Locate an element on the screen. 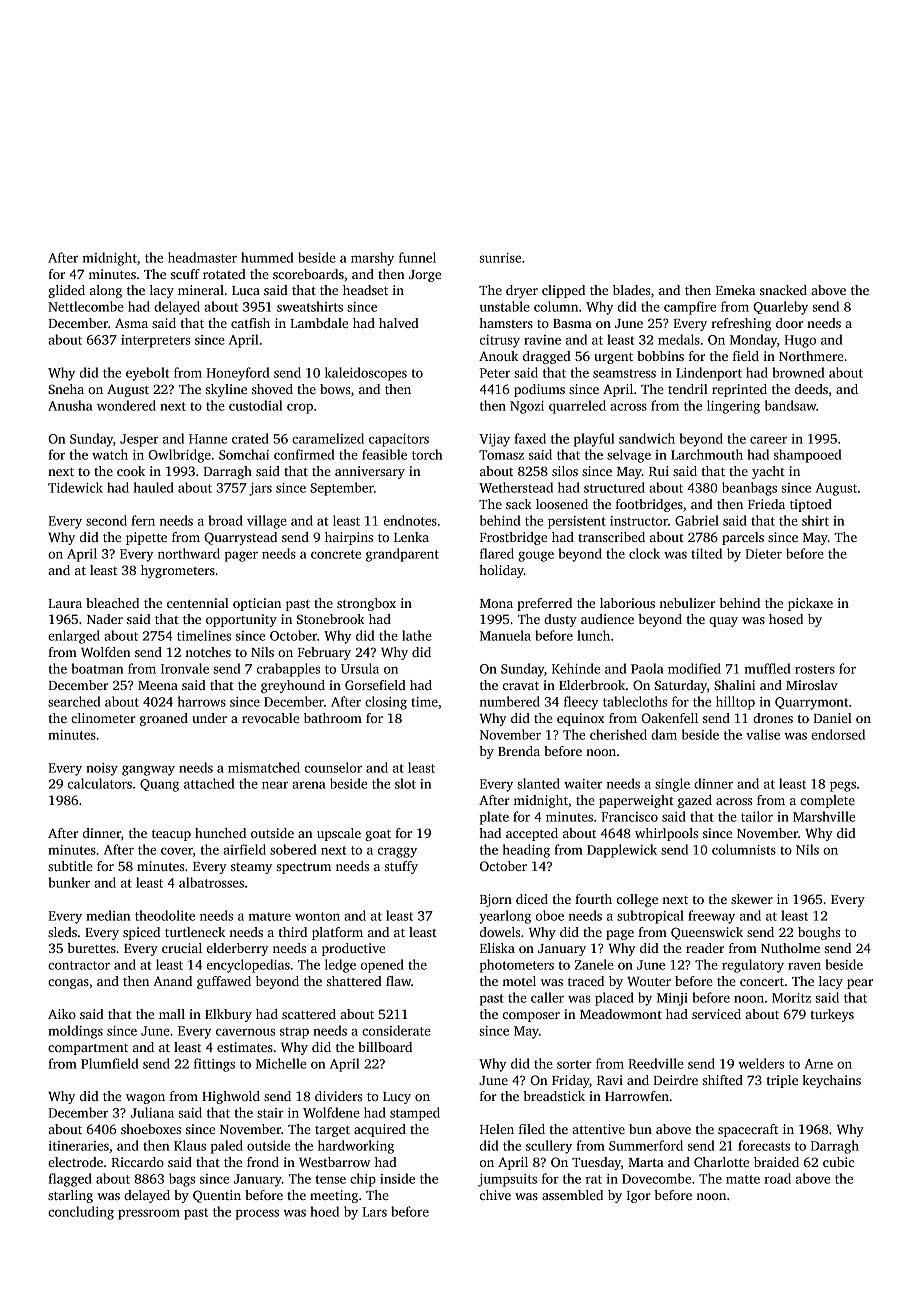  Aiko is located at coordinates (62, 1014).
